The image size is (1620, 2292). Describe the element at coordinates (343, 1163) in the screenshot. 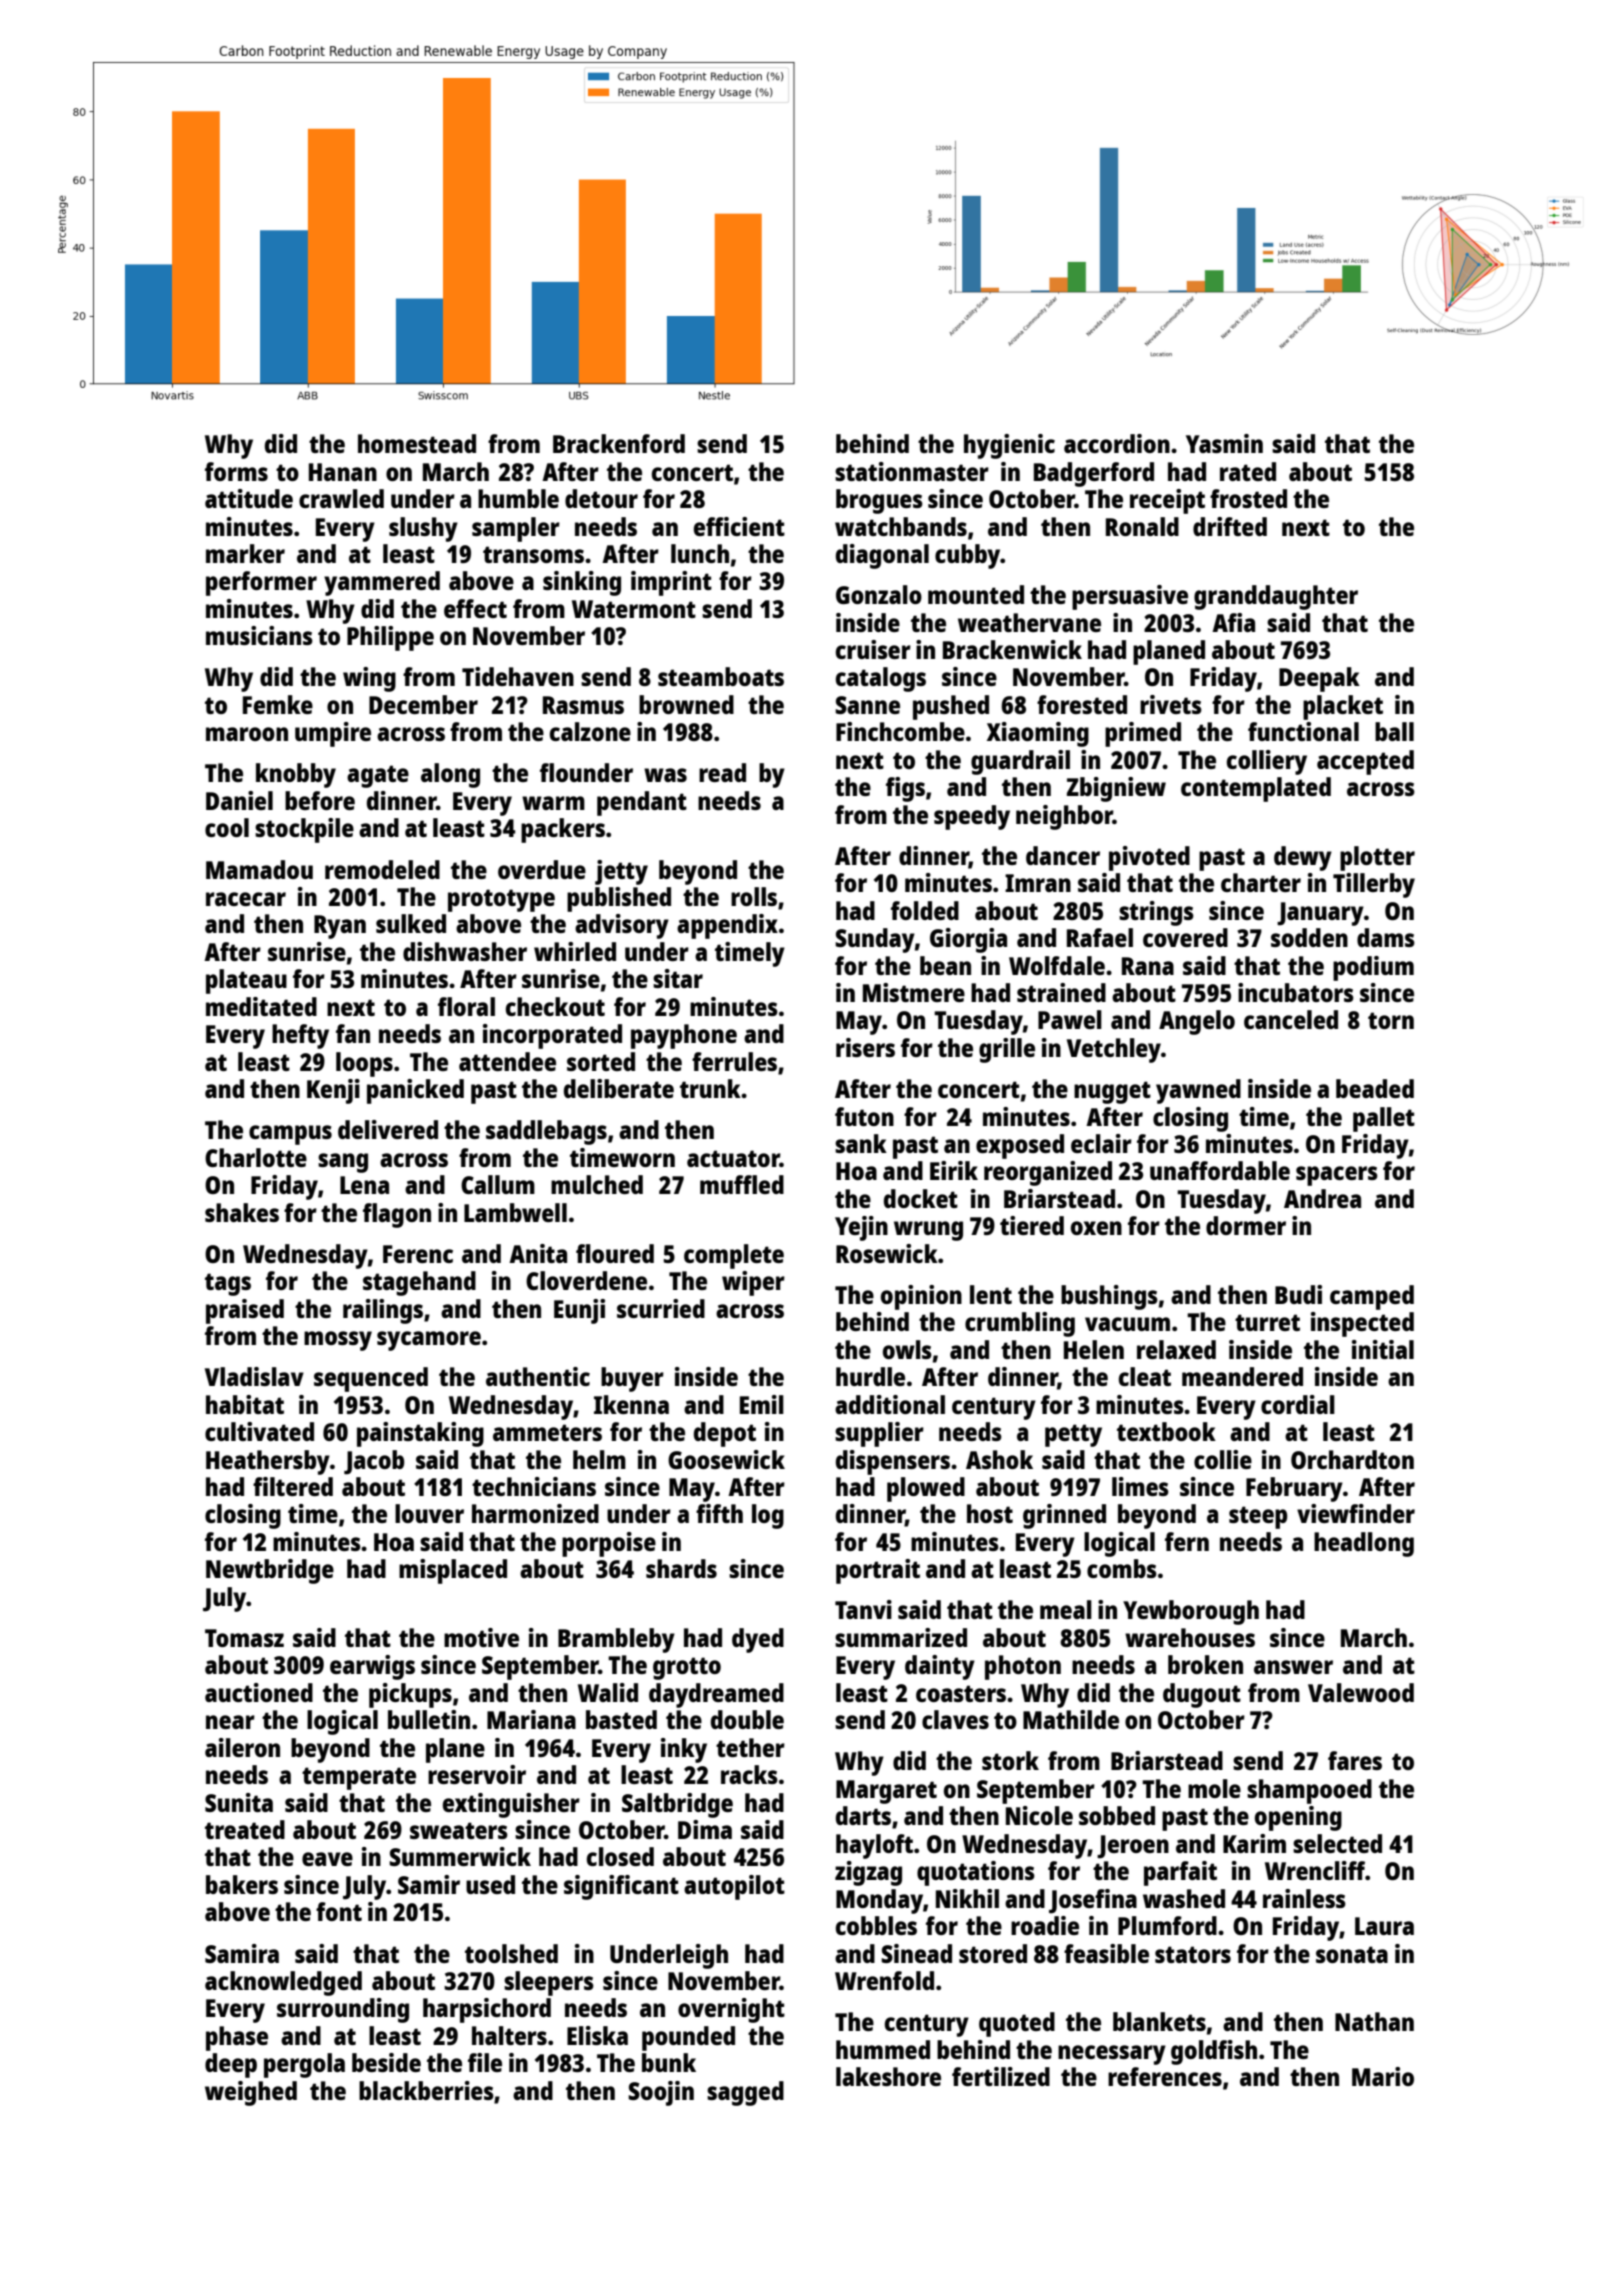

I see `sang` at that location.
